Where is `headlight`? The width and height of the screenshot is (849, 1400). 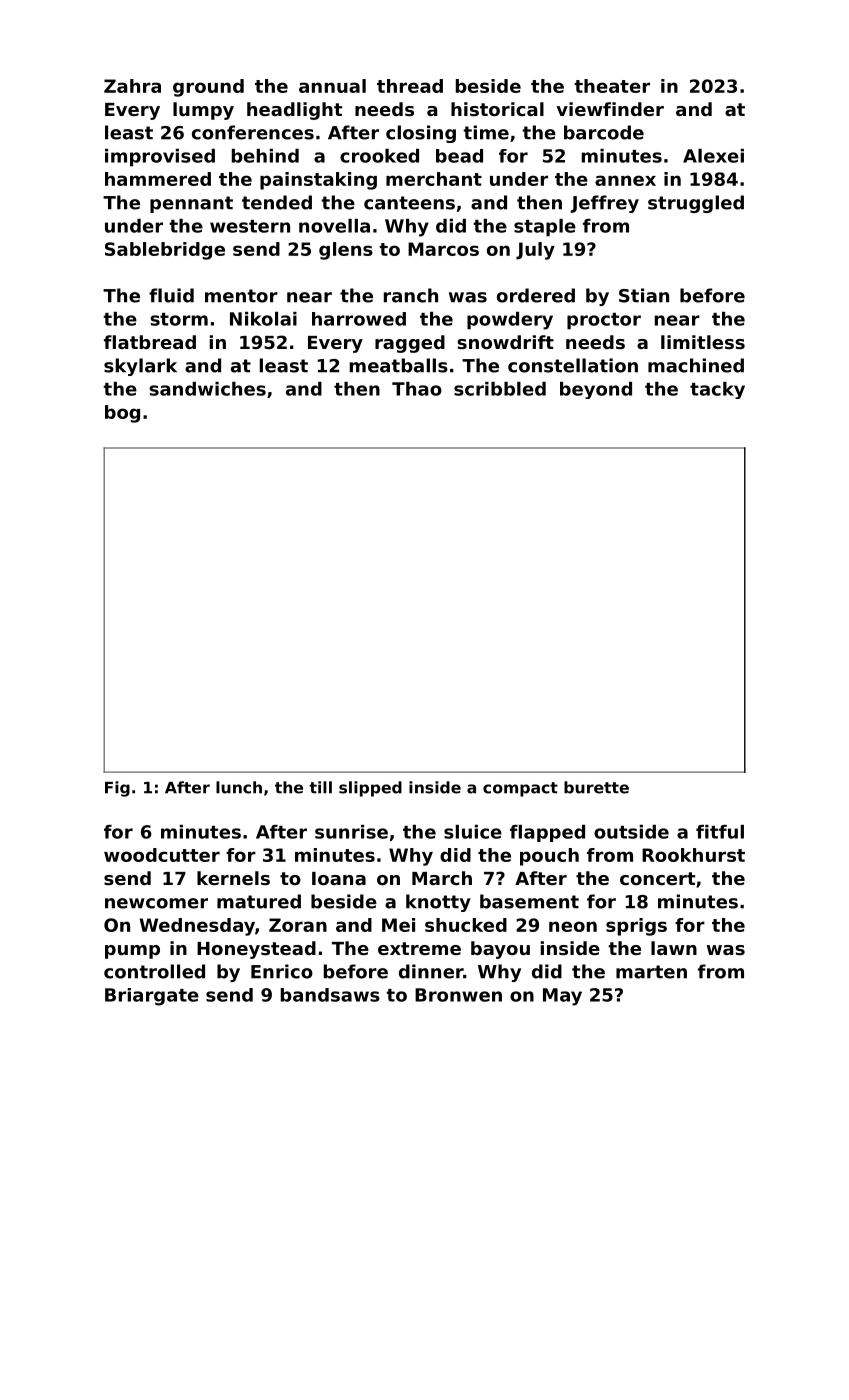 headlight is located at coordinates (294, 111).
